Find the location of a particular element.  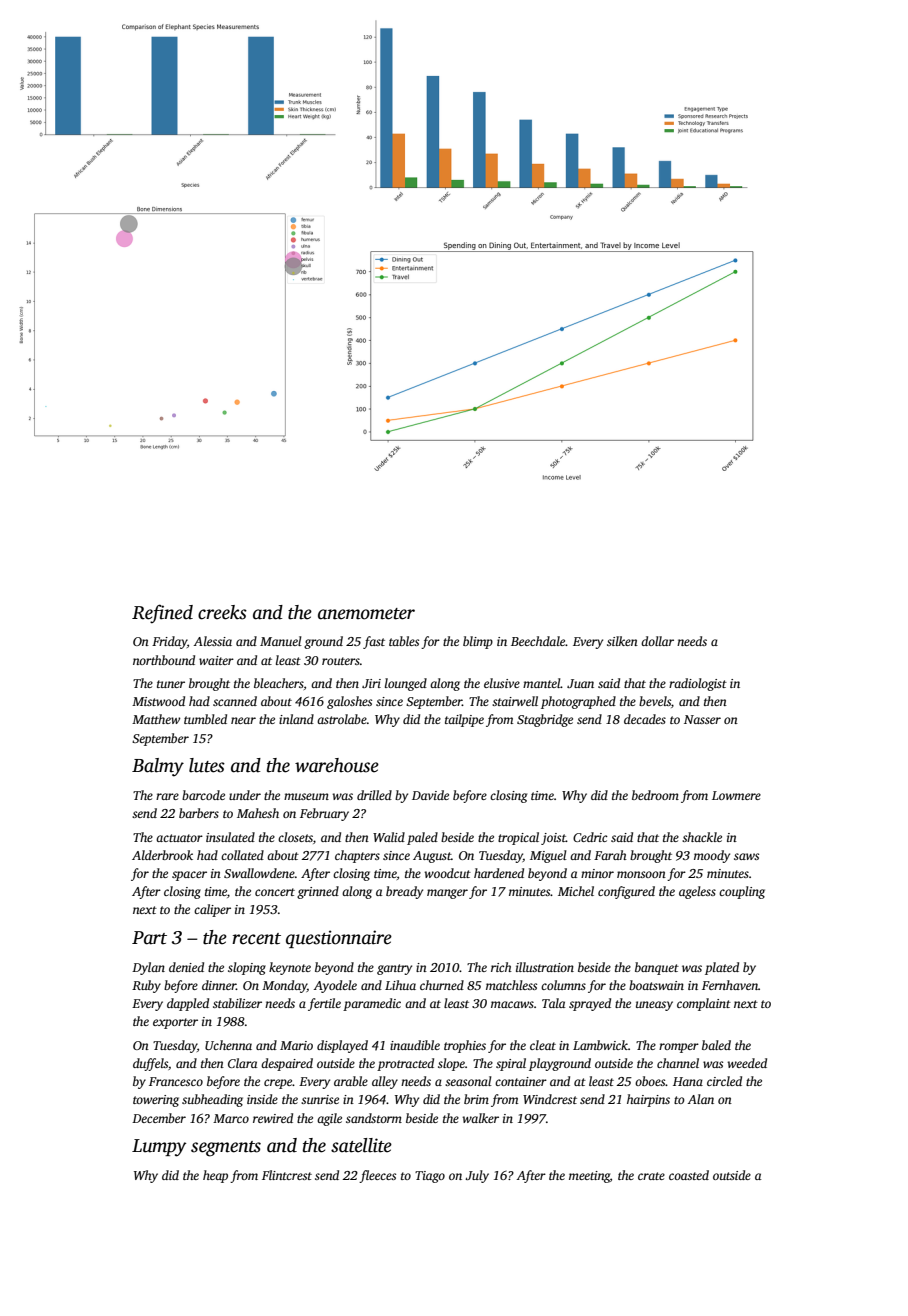

Dylan is located at coordinates (148, 968).
